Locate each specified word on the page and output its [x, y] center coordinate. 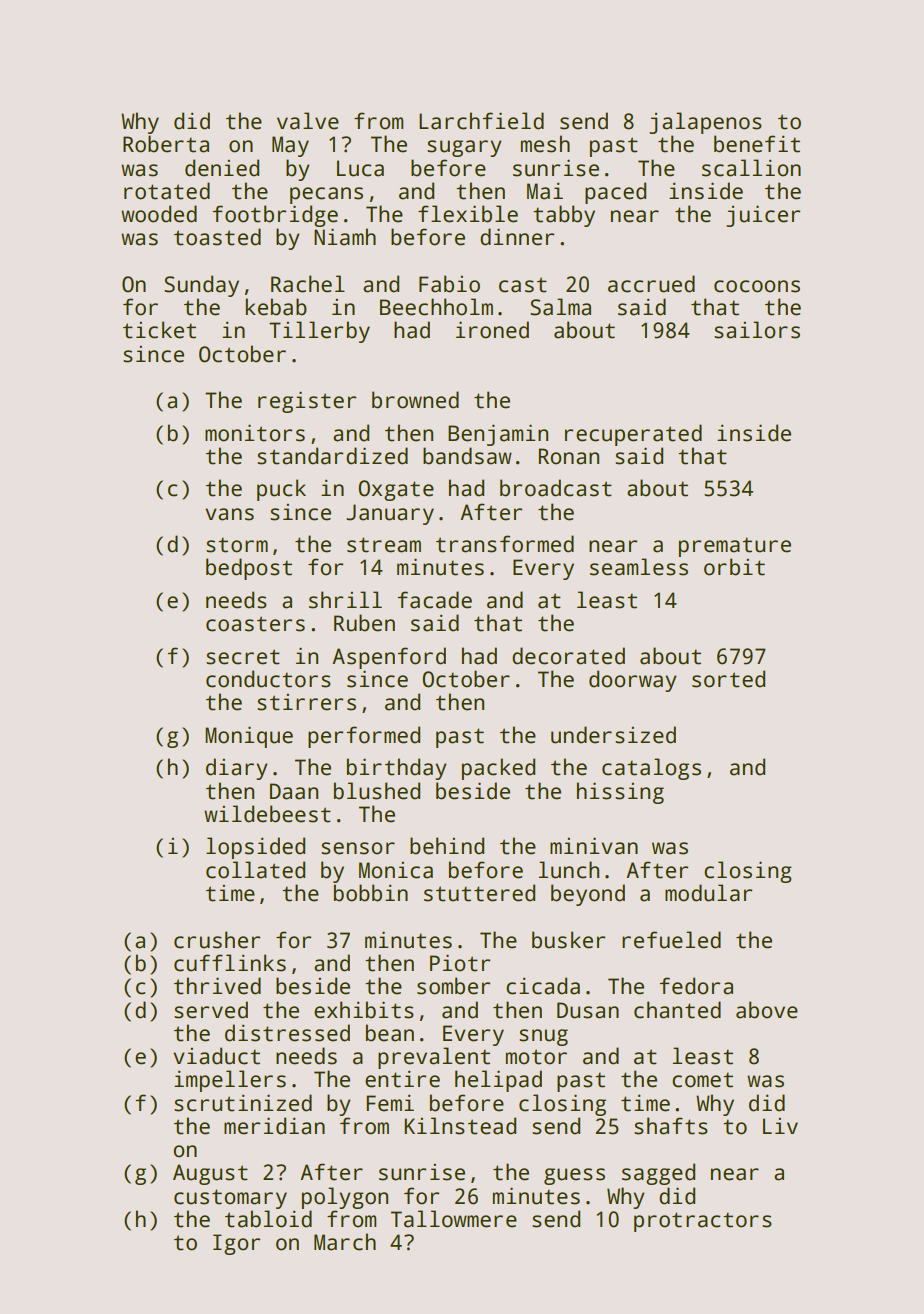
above [767, 1010]
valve [308, 121]
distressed [287, 1033]
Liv [780, 1126]
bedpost [249, 569]
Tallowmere [454, 1219]
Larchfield [481, 121]
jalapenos [705, 123]
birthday [397, 769]
